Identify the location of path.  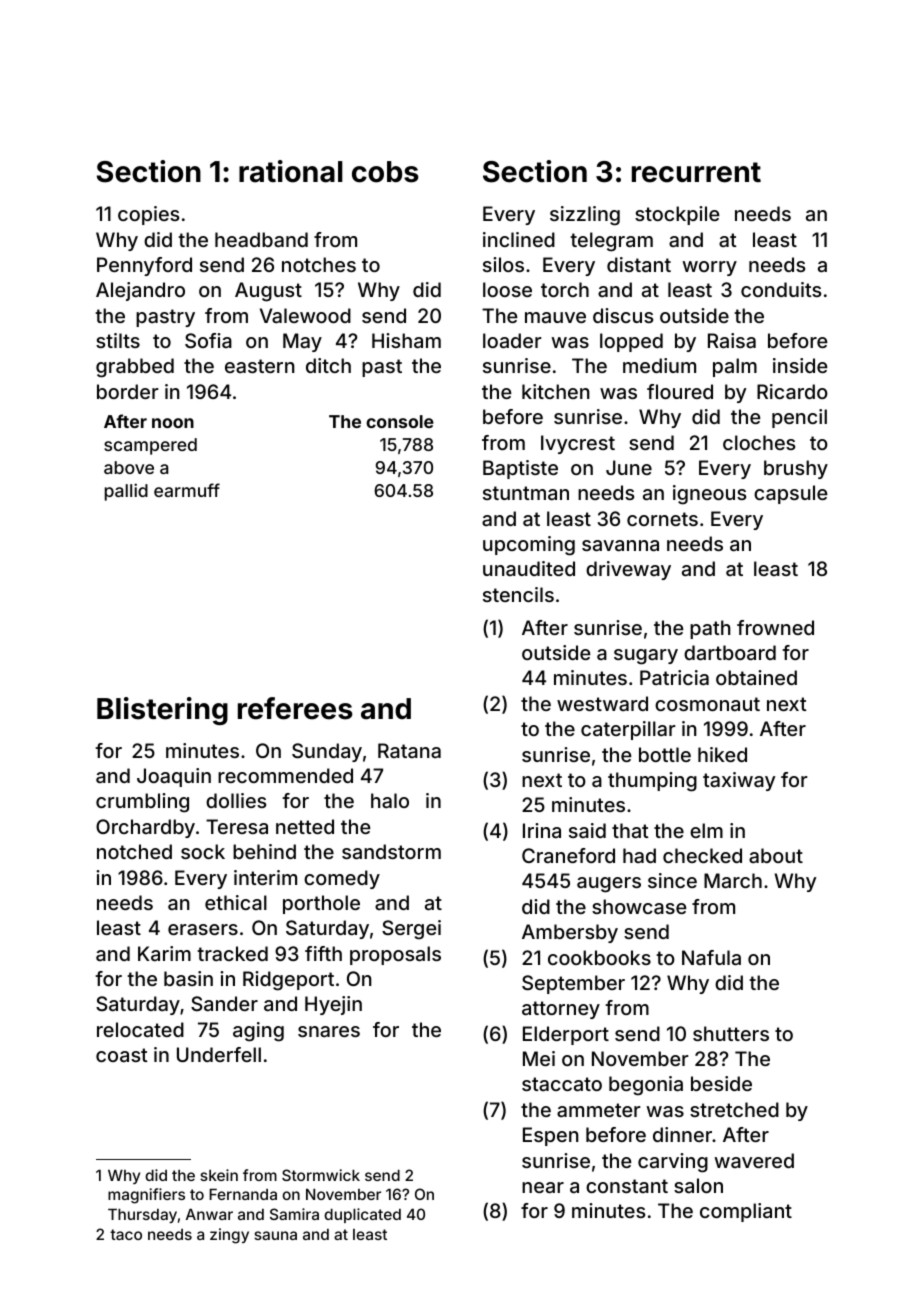
(710, 629).
